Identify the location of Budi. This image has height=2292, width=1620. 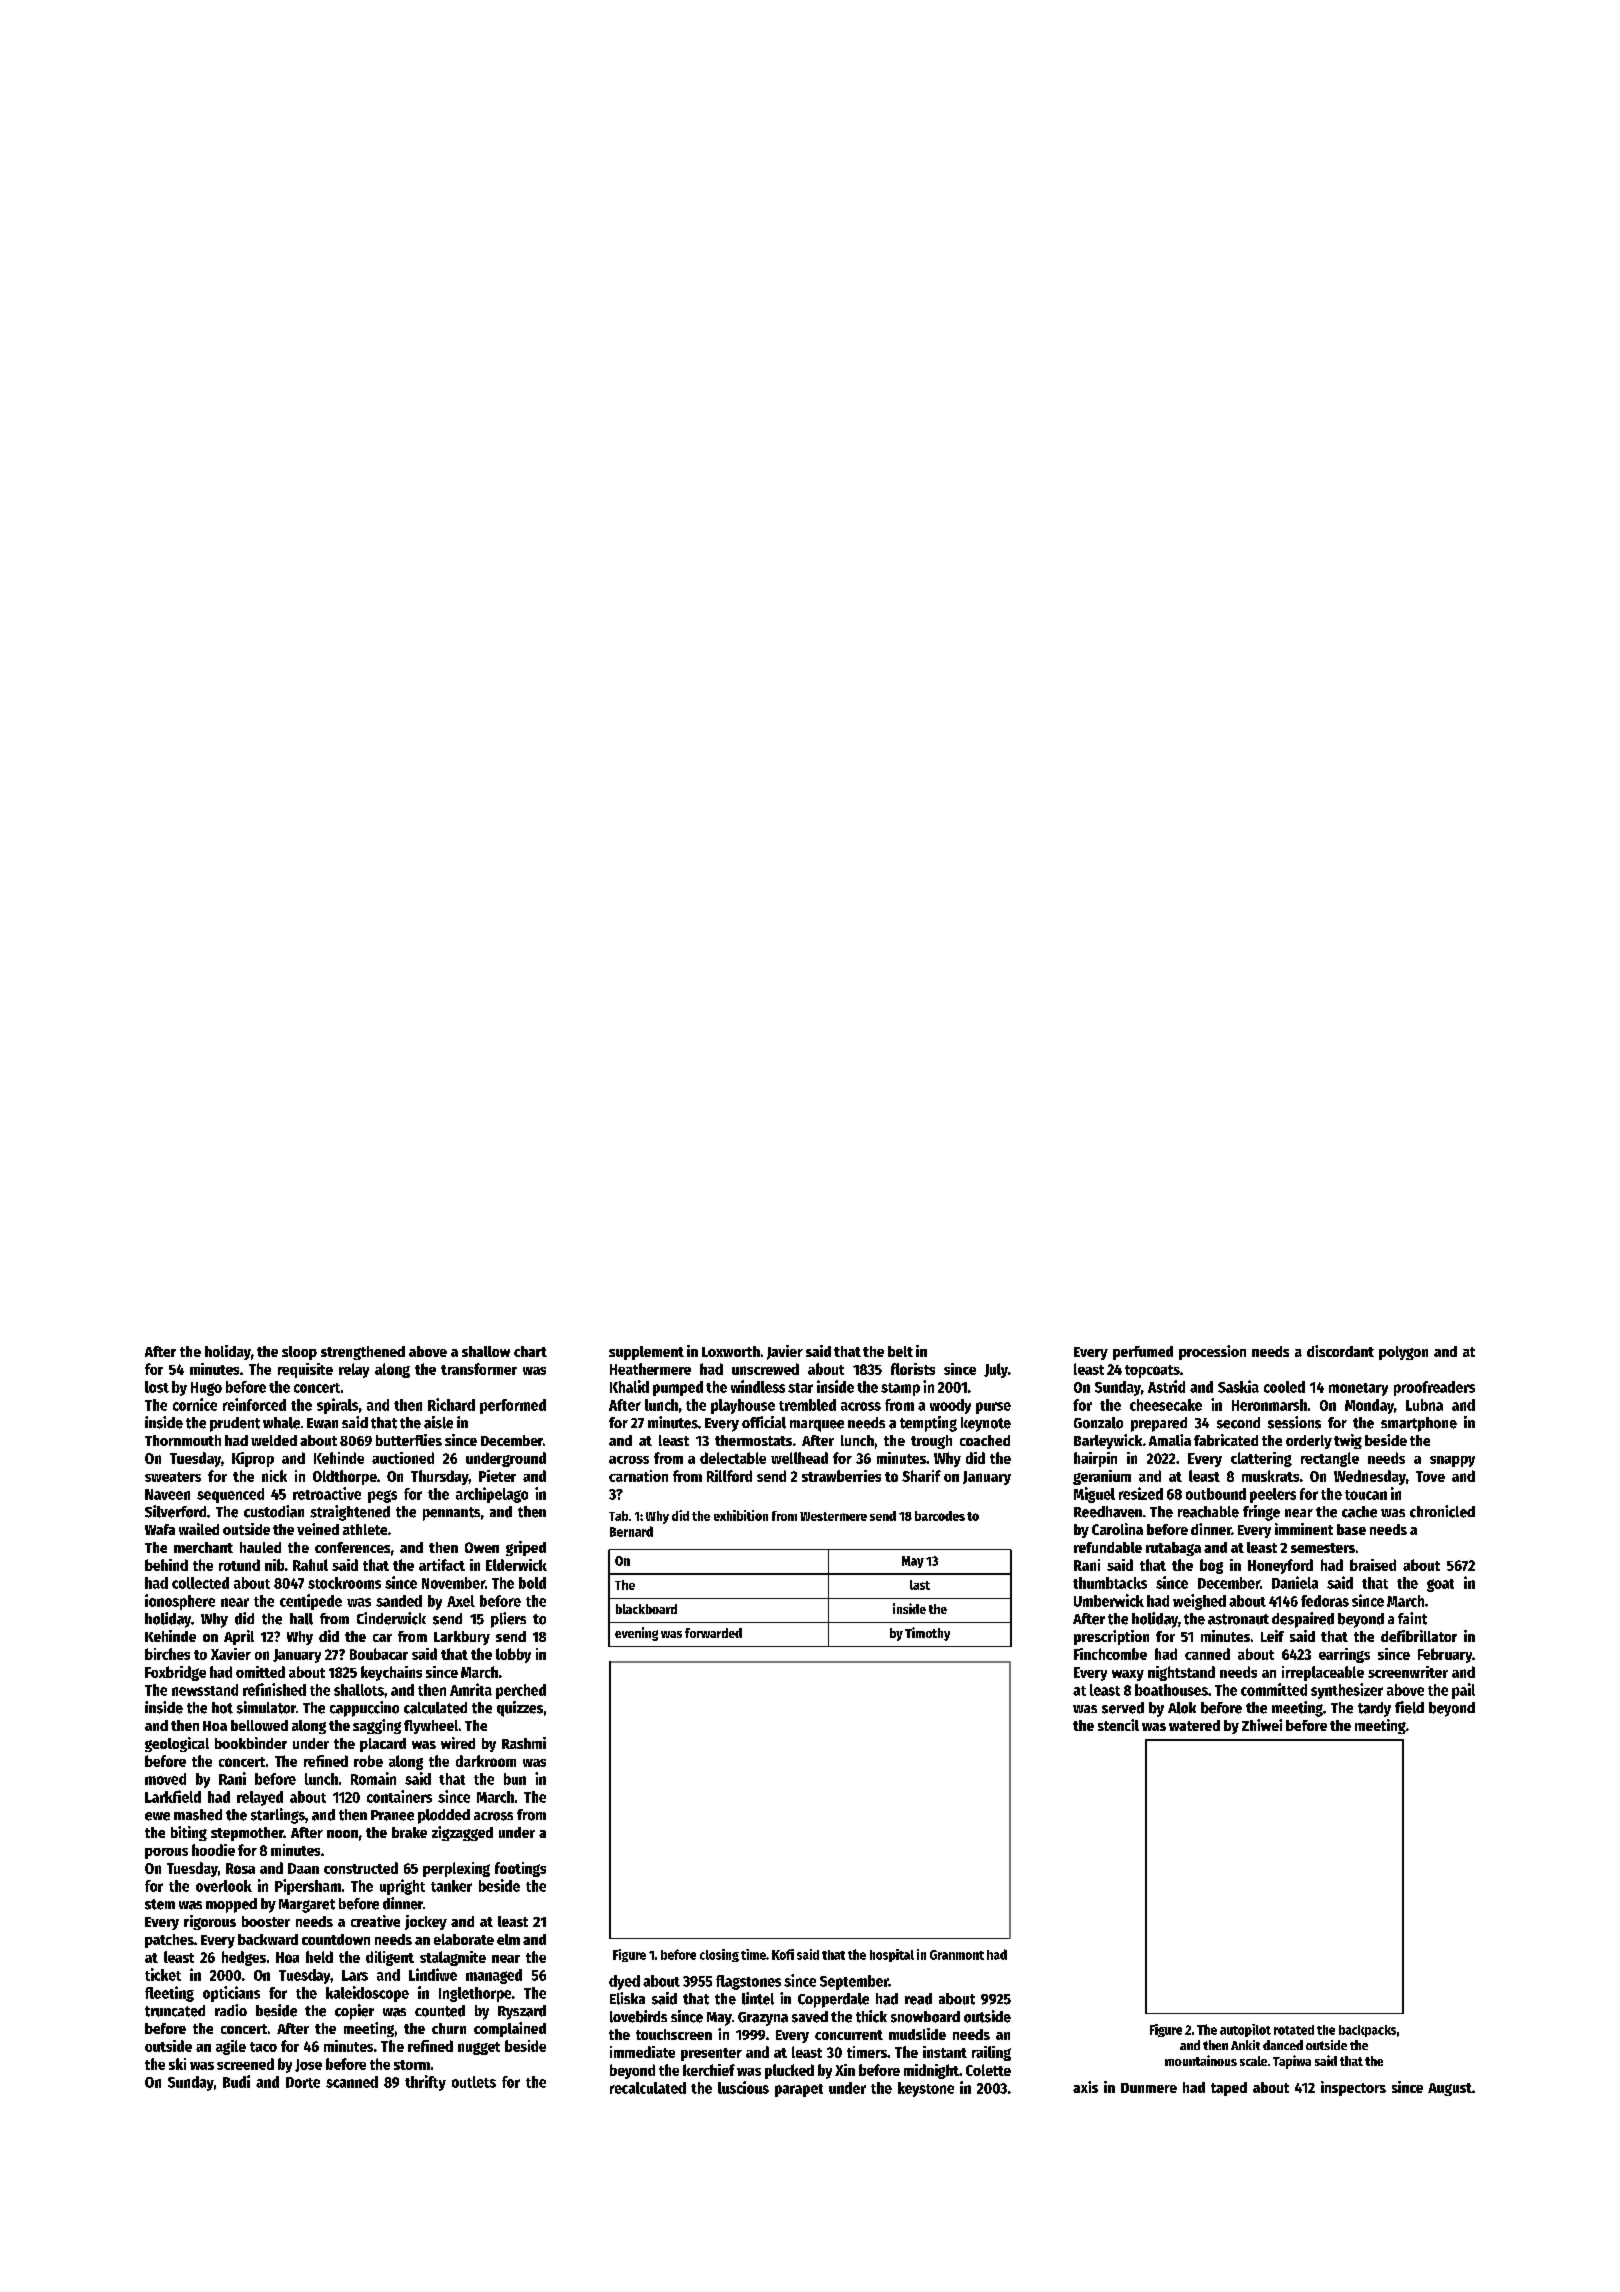
(236, 2081).
